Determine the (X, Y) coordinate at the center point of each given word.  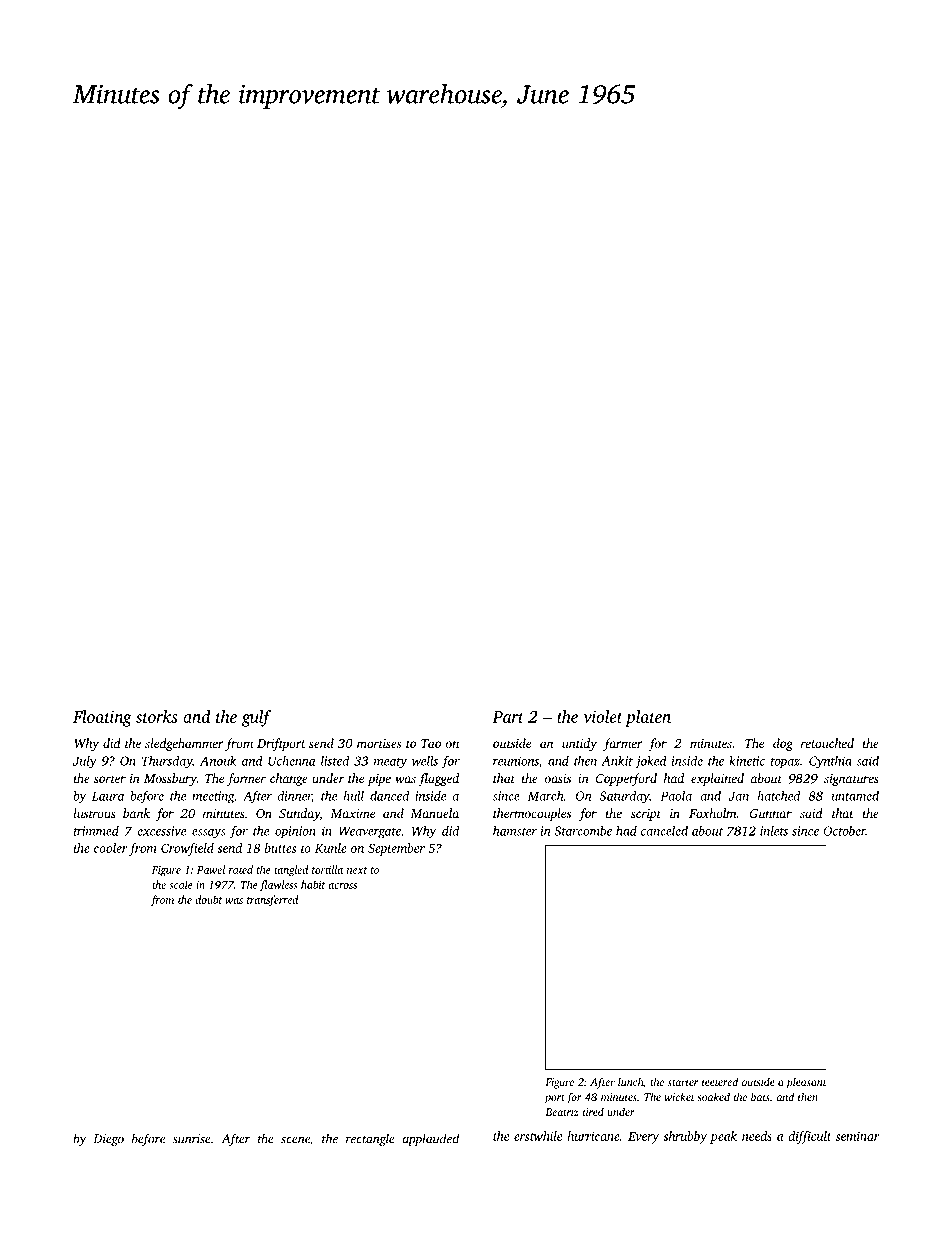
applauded (430, 1139)
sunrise (192, 1139)
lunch (630, 1081)
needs (757, 1136)
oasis (558, 778)
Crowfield (187, 849)
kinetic (747, 761)
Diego (109, 1140)
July (85, 762)
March (545, 796)
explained (717, 779)
